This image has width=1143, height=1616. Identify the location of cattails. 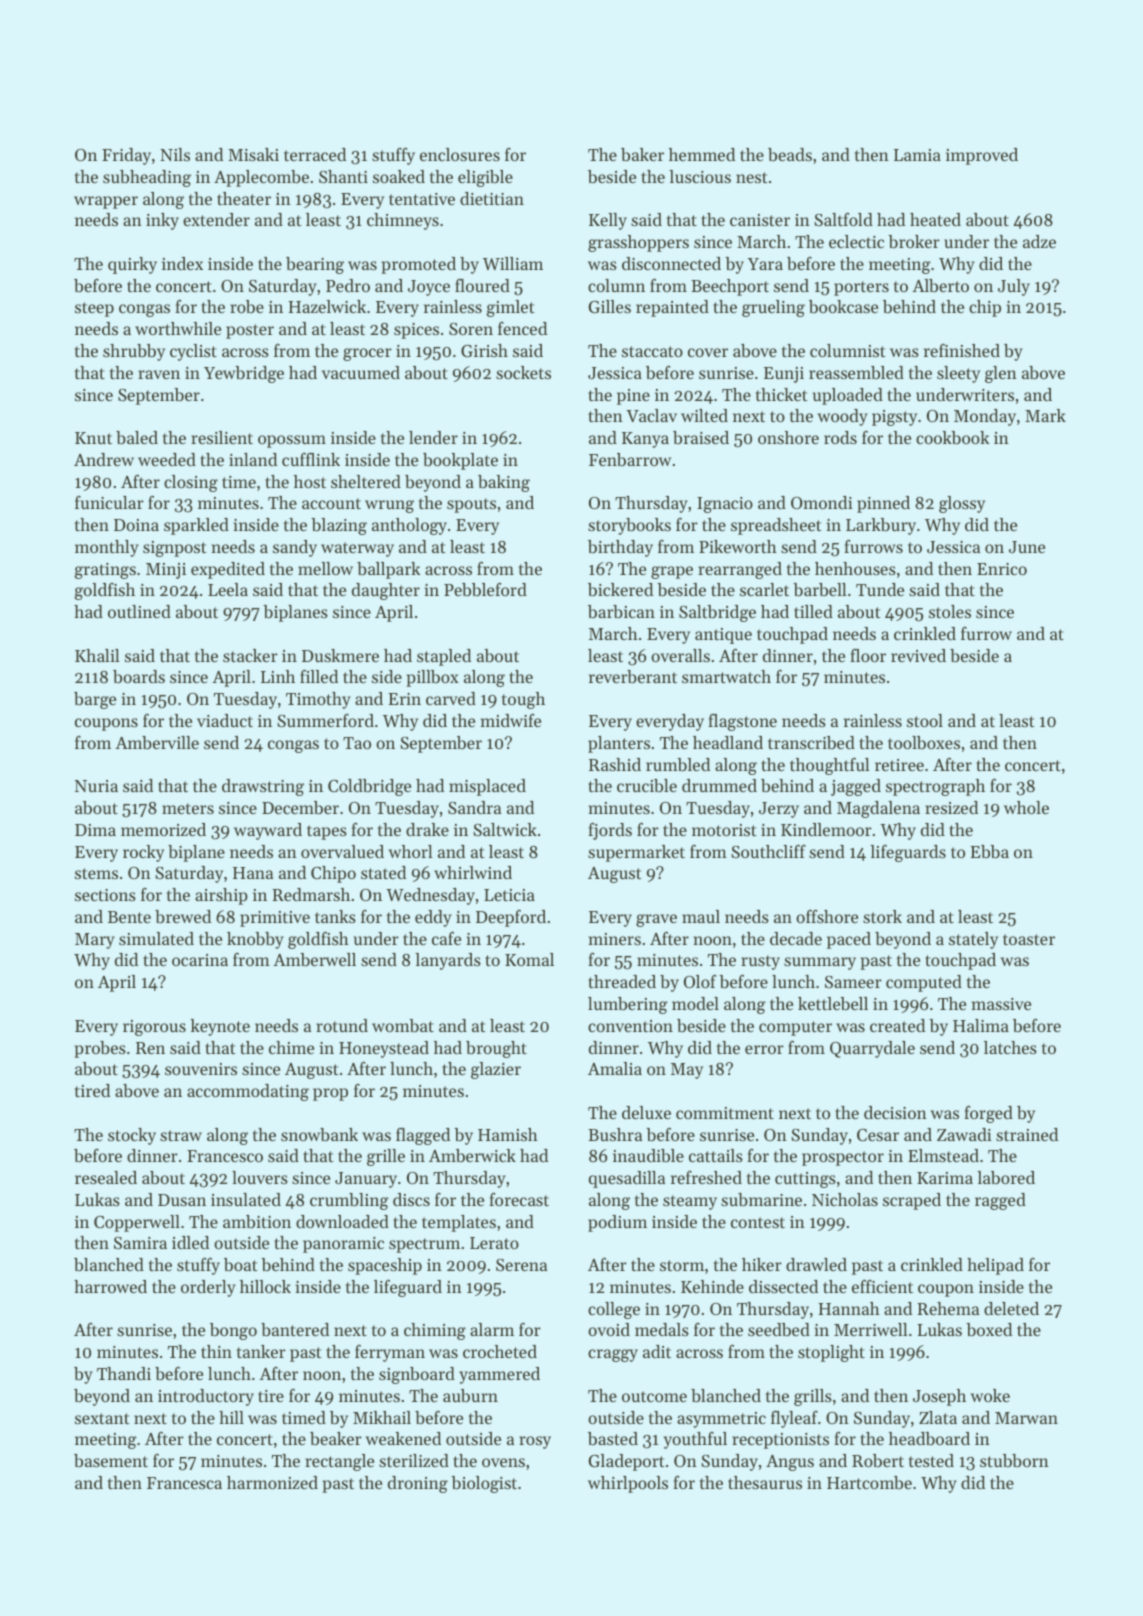
(716, 1155).
